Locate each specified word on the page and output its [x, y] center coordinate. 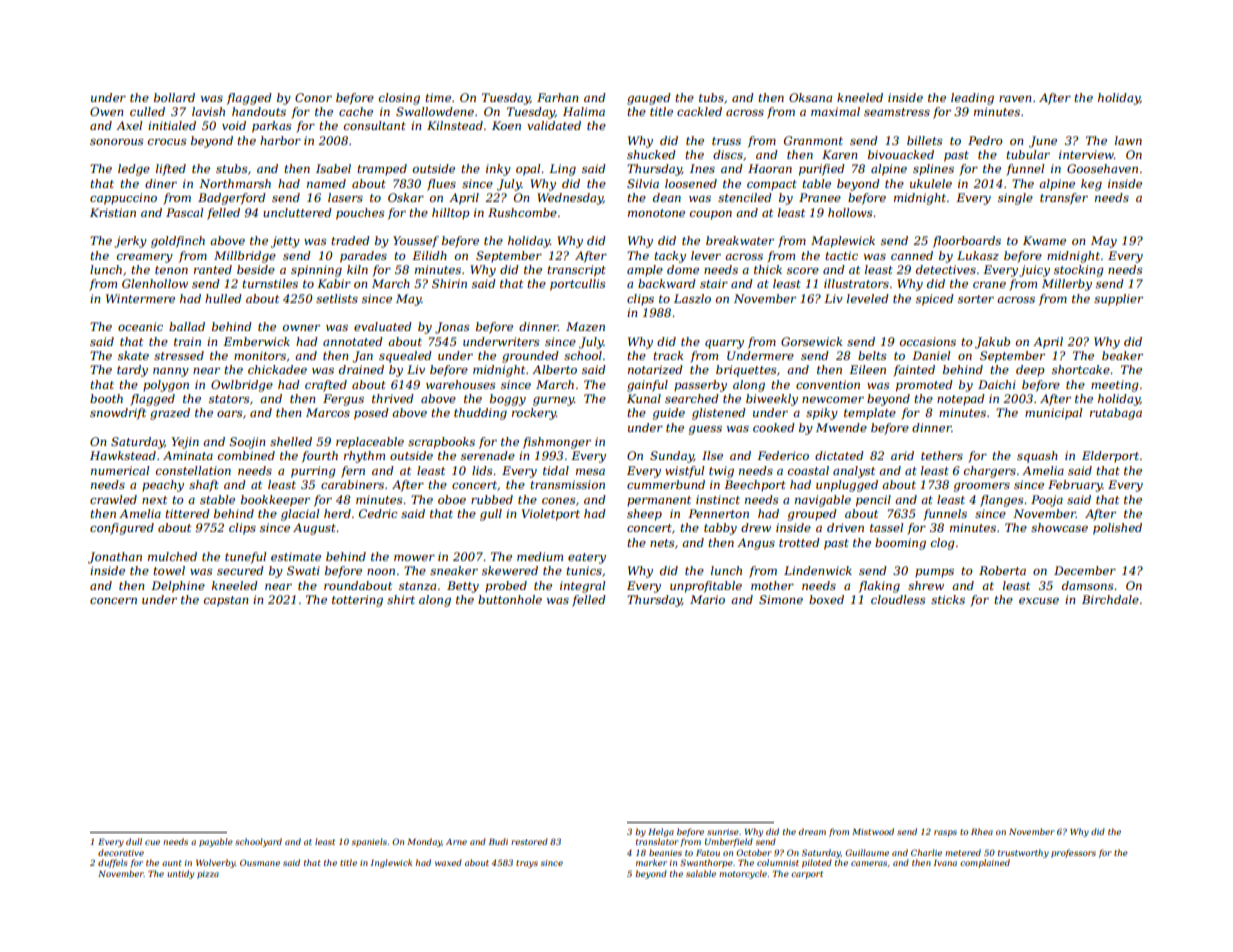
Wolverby [215, 863]
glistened [719, 414]
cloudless [898, 599]
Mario [707, 599]
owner [301, 328]
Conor [313, 97]
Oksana [810, 97]
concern [113, 601]
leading [972, 99]
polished [1117, 529]
